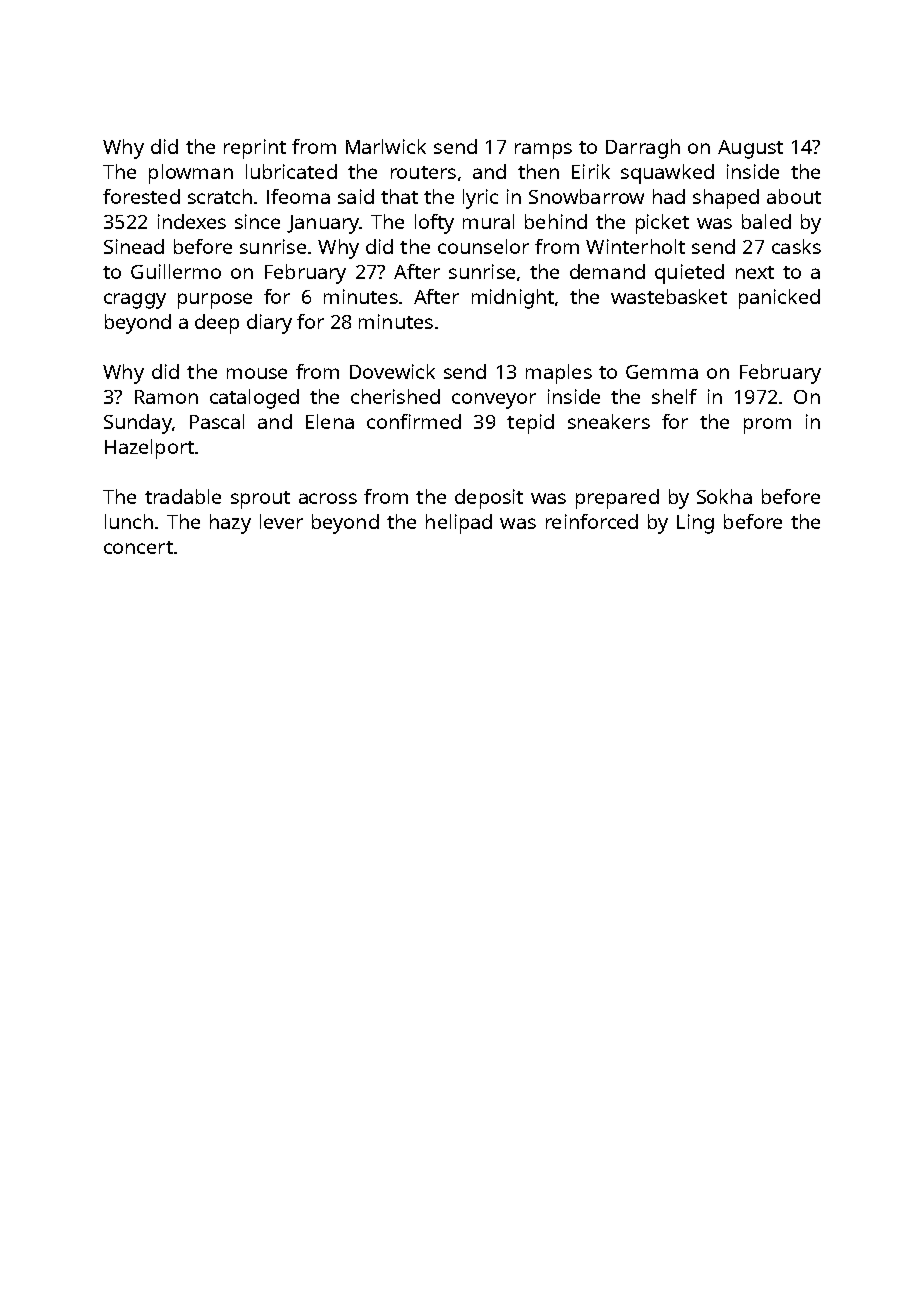 The height and width of the screenshot is (1311, 924). What do you see at coordinates (480, 199) in the screenshot?
I see `lyric` at bounding box center [480, 199].
